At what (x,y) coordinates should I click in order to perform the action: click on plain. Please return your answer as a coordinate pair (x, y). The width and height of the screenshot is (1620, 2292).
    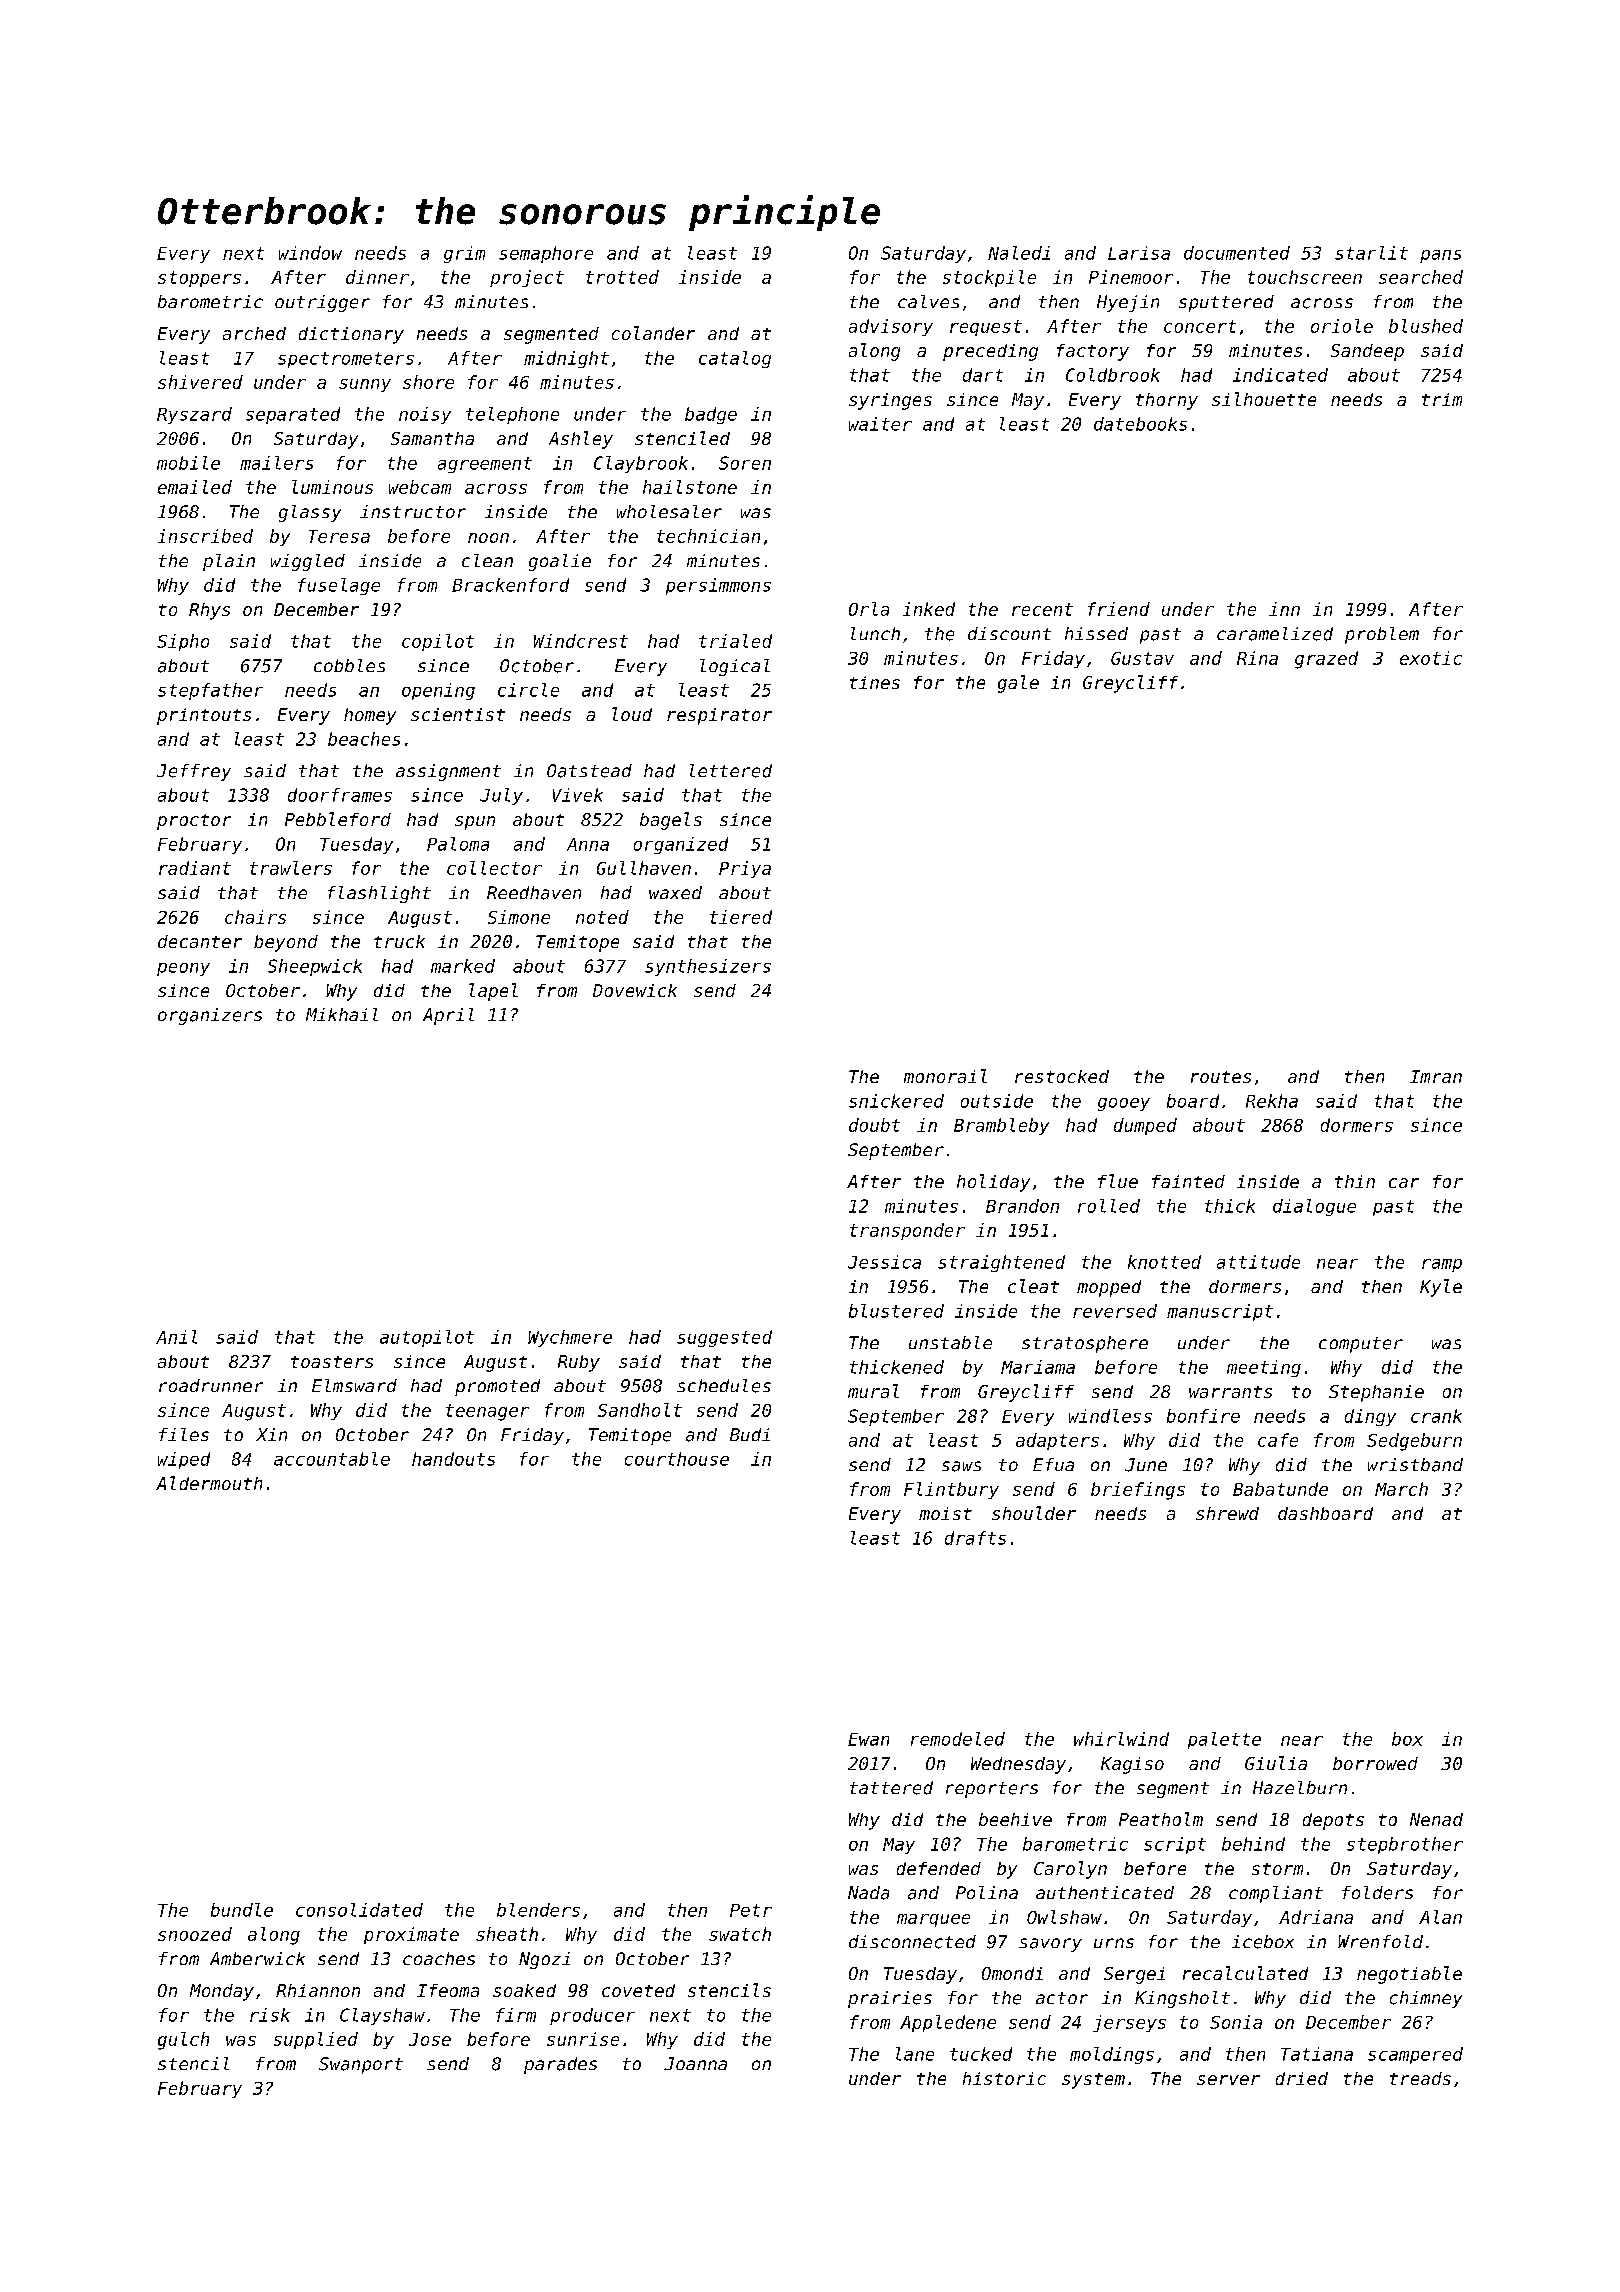
    Looking at the image, I should click on (229, 562).
